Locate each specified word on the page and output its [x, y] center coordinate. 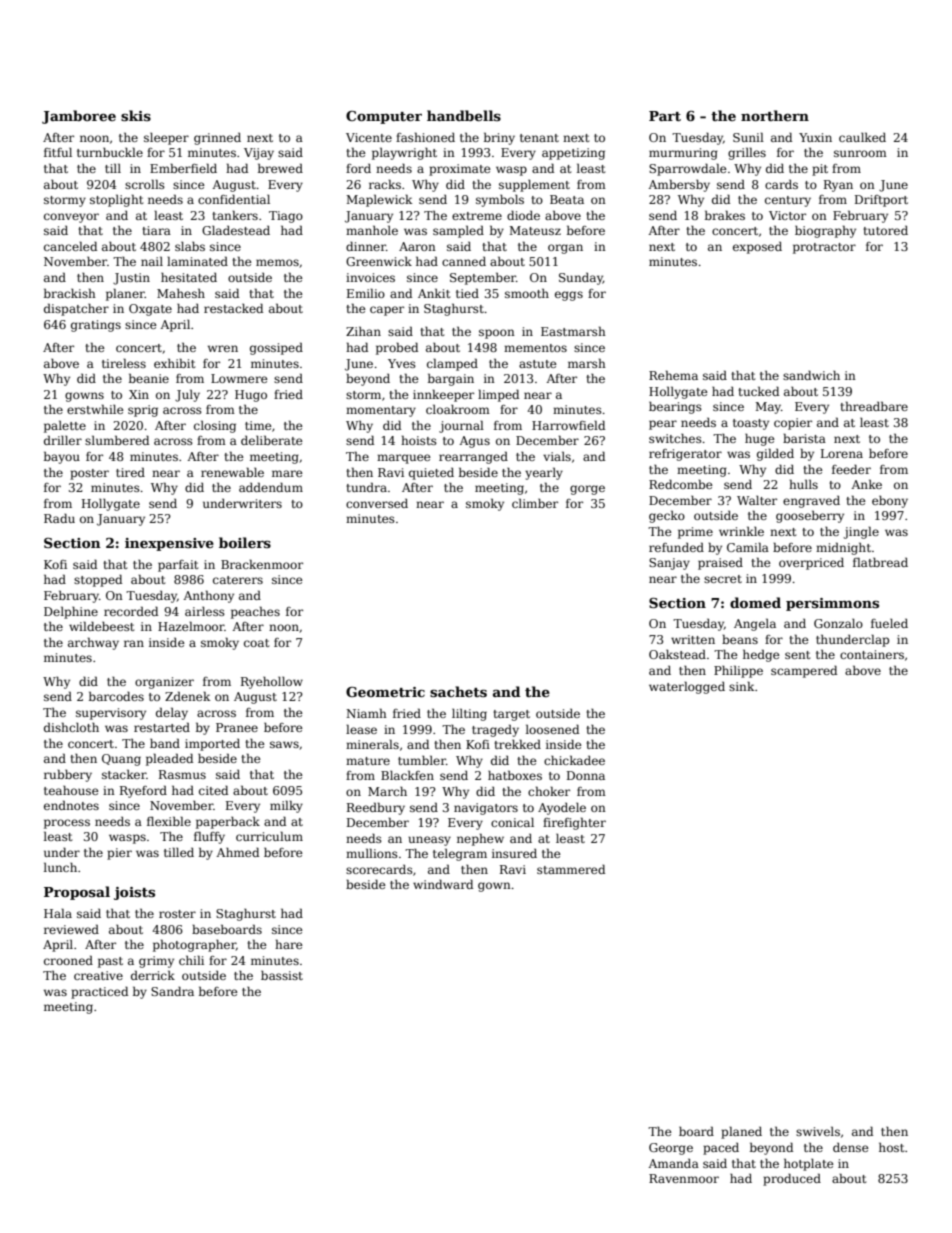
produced [792, 1179]
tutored [885, 230]
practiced [99, 992]
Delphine [71, 612]
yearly [544, 473]
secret [723, 579]
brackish [70, 293]
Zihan [363, 331]
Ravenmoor [684, 1178]
